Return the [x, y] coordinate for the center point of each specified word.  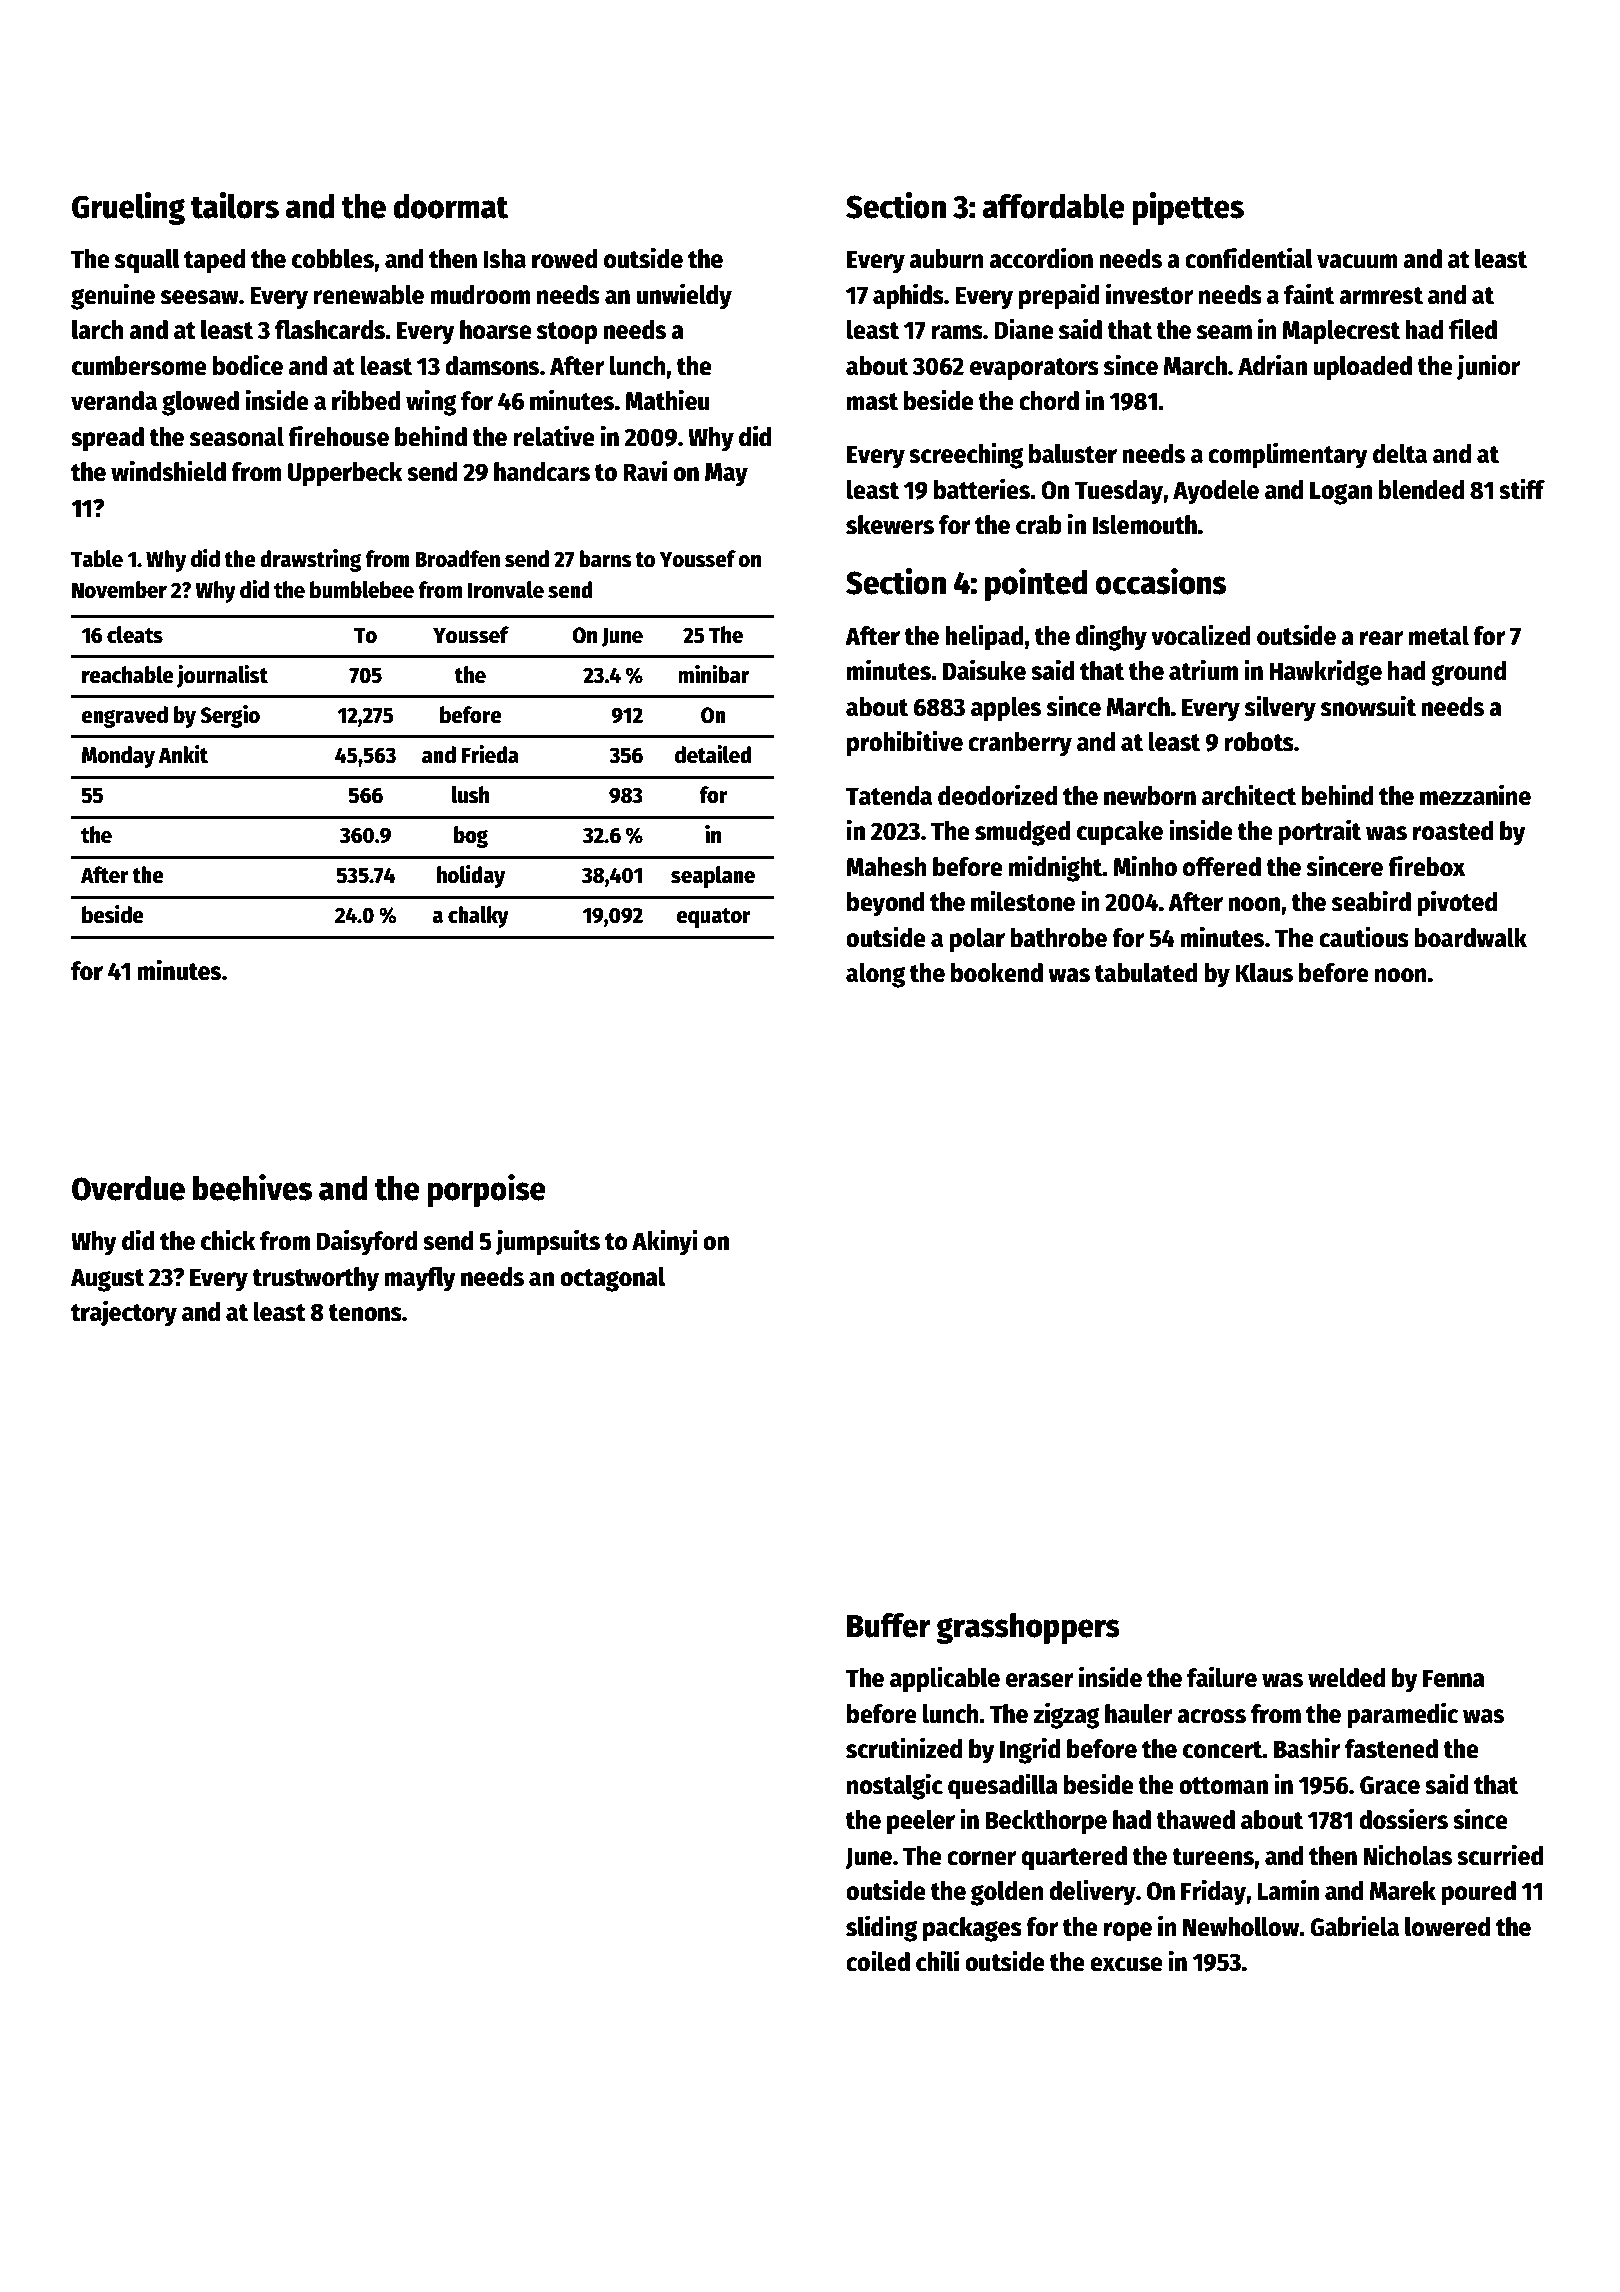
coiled [878, 1961]
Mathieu [667, 400]
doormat [451, 206]
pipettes [1188, 208]
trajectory [124, 1313]
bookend [997, 973]
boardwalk [1470, 938]
